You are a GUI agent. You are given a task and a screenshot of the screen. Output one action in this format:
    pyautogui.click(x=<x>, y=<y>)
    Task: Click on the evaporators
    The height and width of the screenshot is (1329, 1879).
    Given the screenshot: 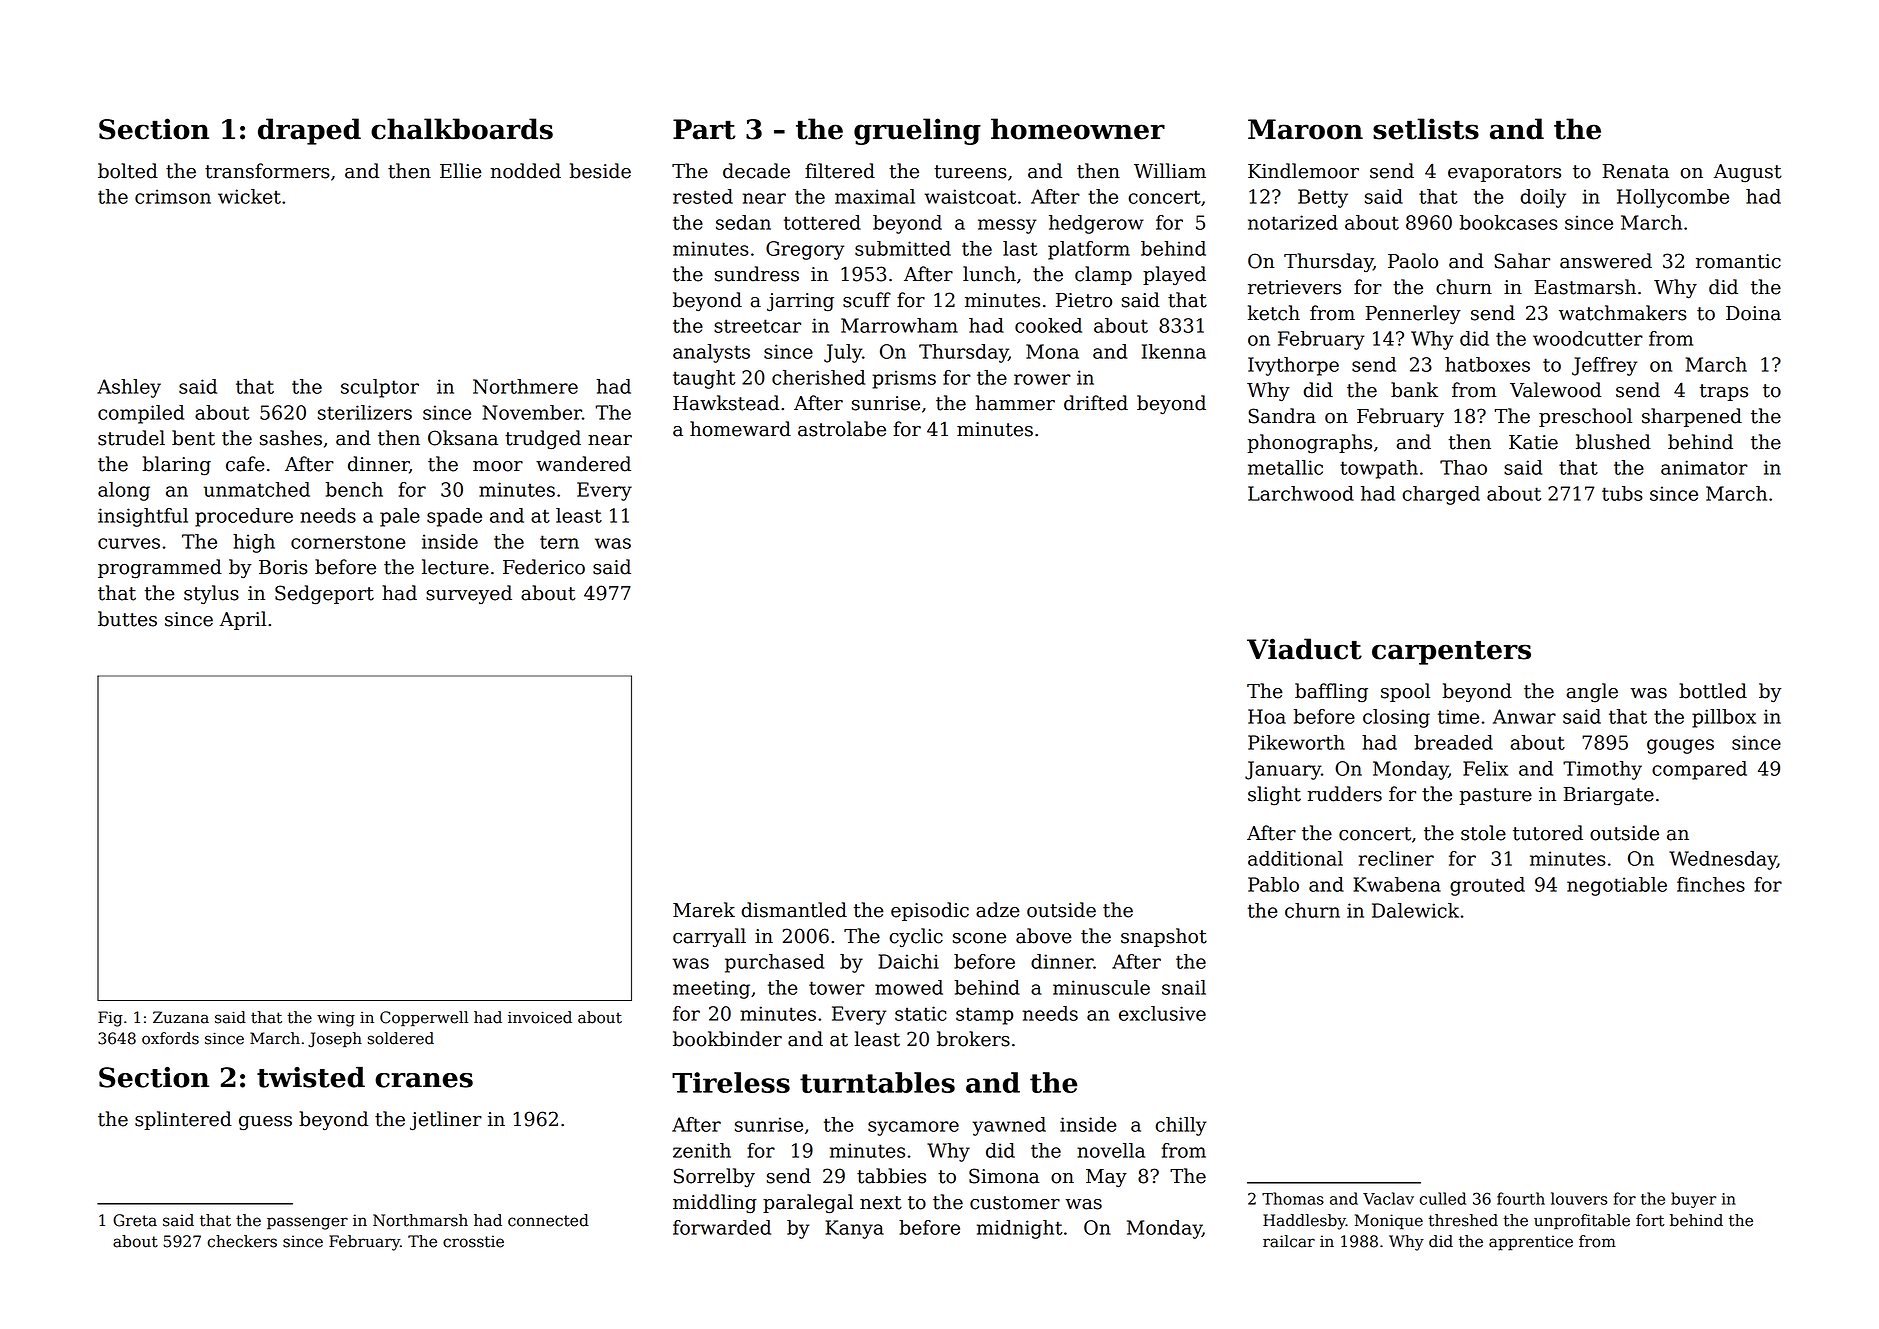 What is the action you would take?
    pyautogui.click(x=1504, y=173)
